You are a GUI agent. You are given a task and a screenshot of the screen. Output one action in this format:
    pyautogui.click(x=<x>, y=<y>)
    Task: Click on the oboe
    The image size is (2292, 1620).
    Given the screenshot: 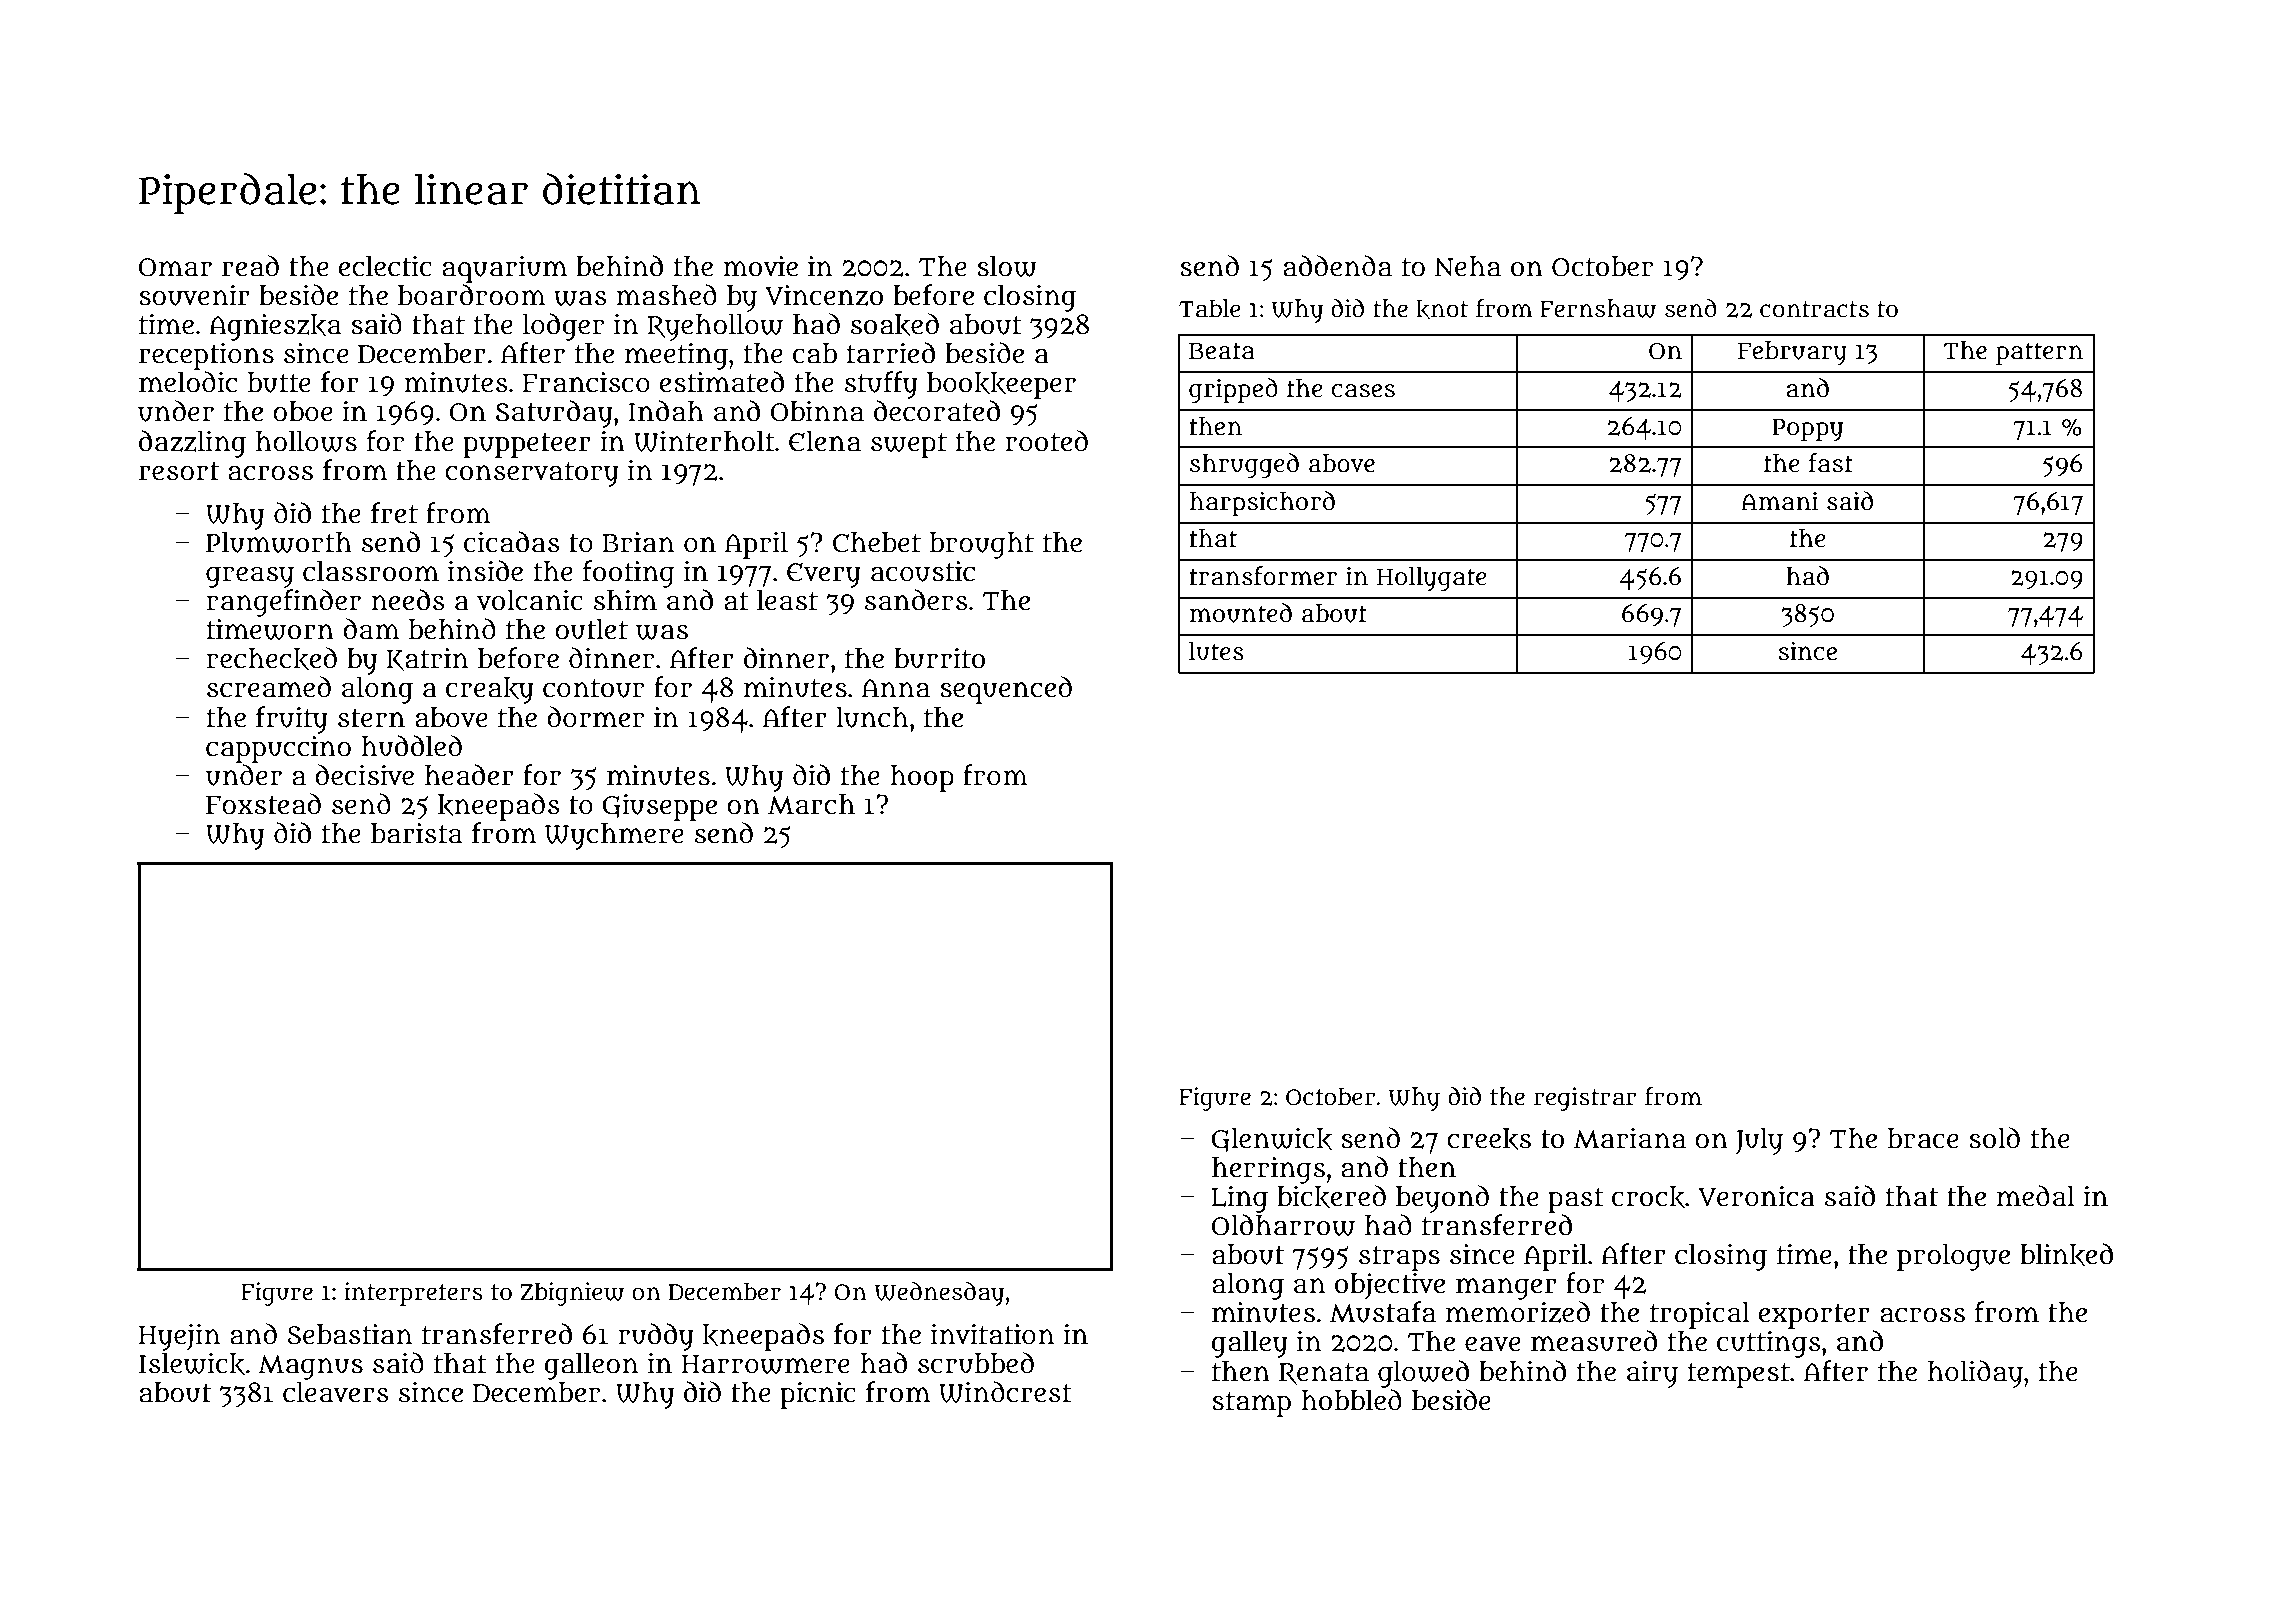 What is the action you would take?
    pyautogui.click(x=303, y=411)
